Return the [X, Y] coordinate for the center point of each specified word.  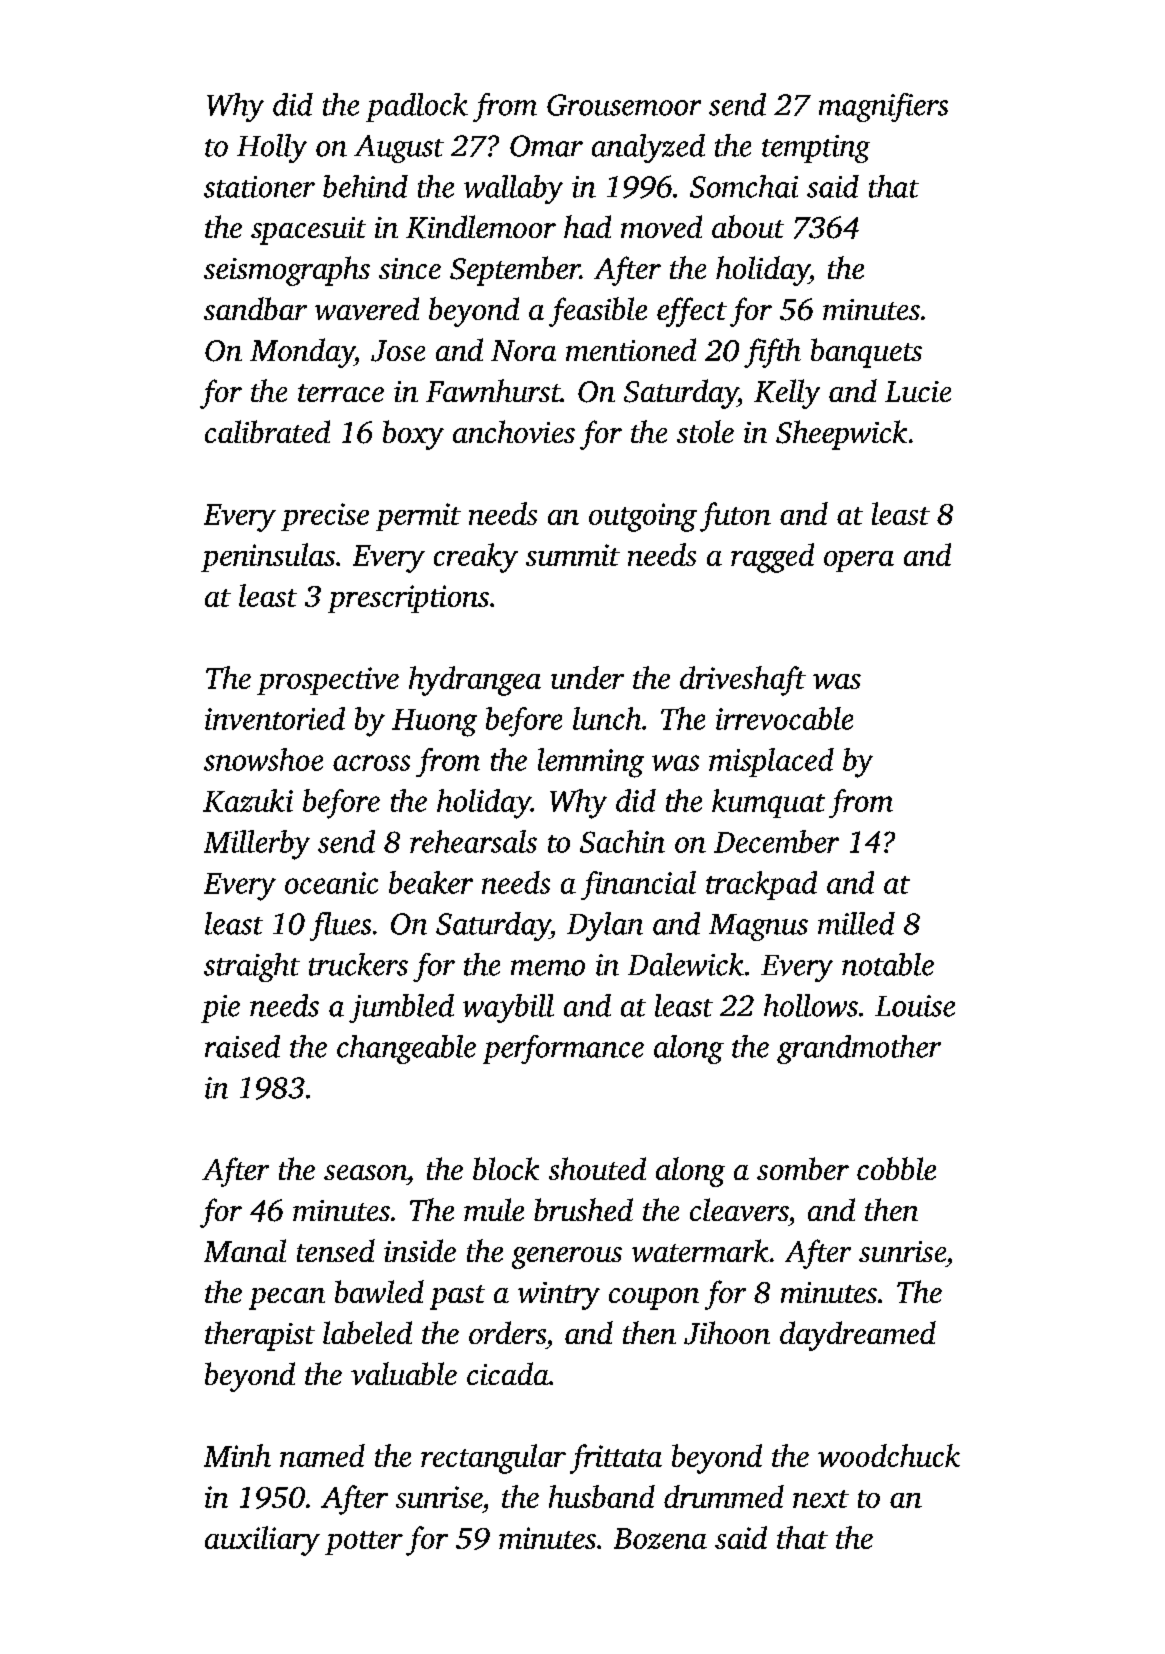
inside [420, 1250]
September [515, 271]
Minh [237, 1455]
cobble [896, 1168]
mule [494, 1209]
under [587, 677]
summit [573, 555]
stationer [259, 187]
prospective [328, 681]
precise [325, 517]
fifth [772, 353]
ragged [772, 558]
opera [859, 561]
